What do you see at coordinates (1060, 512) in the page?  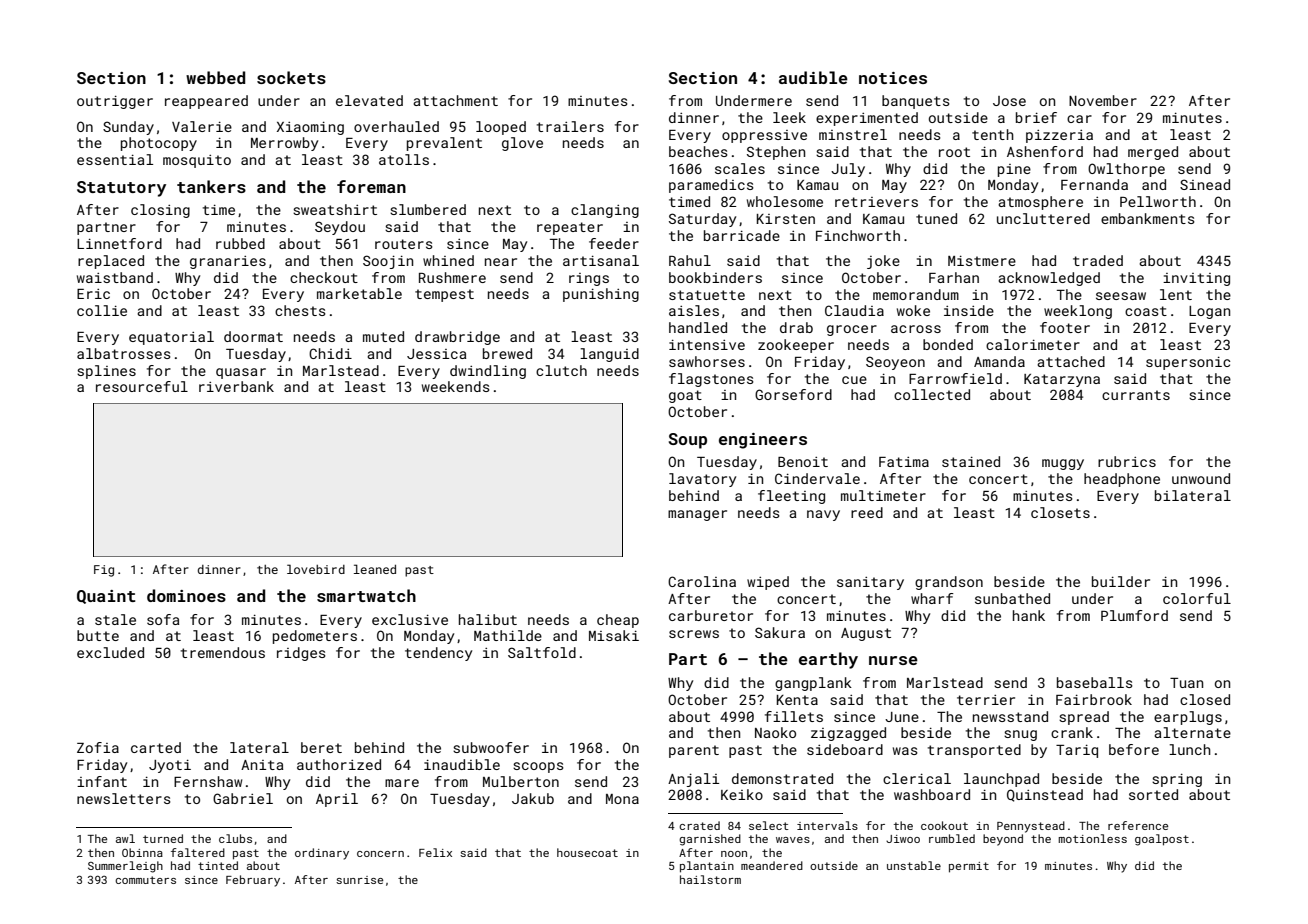 I see `closets` at bounding box center [1060, 512].
